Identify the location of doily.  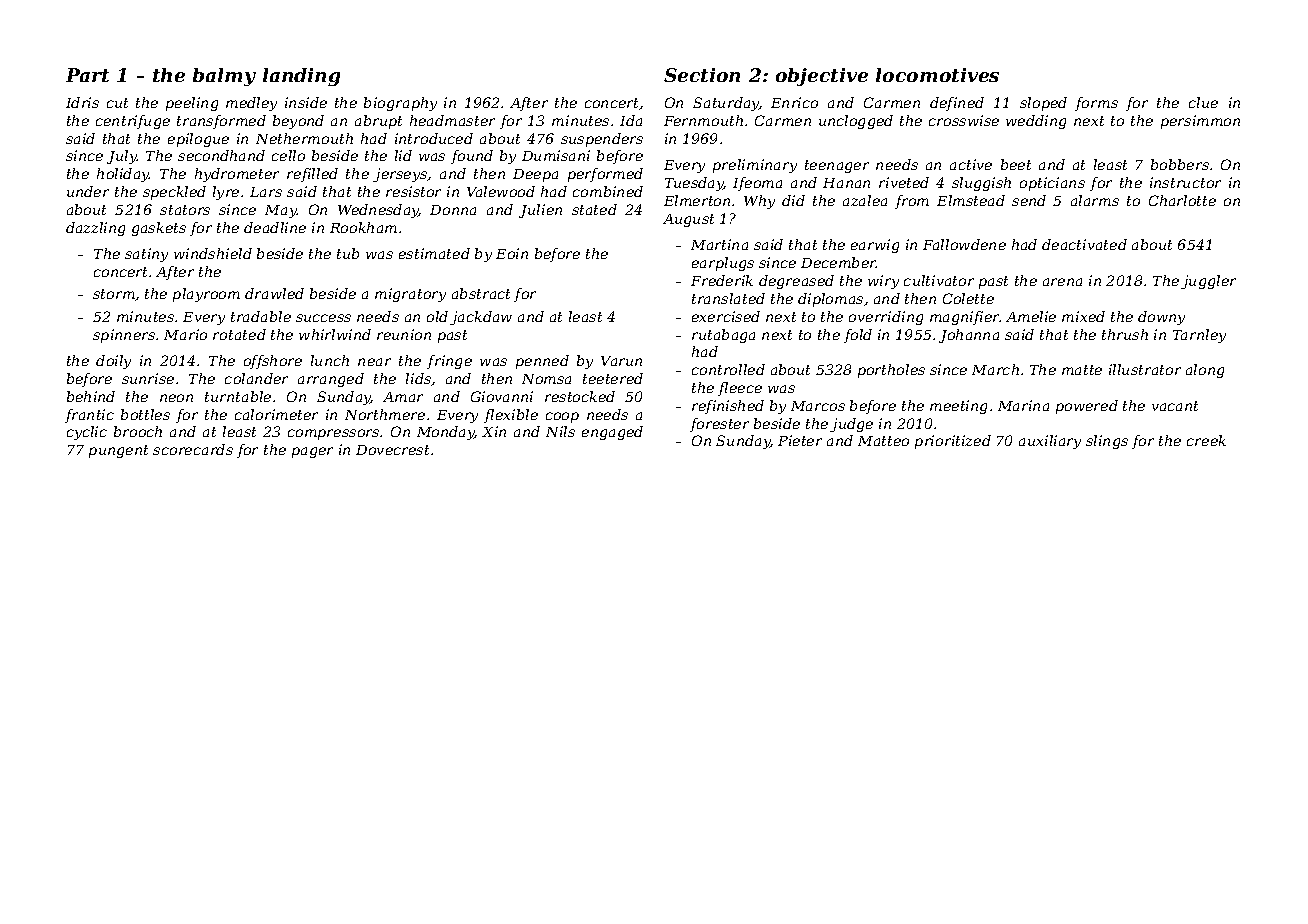
(113, 362).
